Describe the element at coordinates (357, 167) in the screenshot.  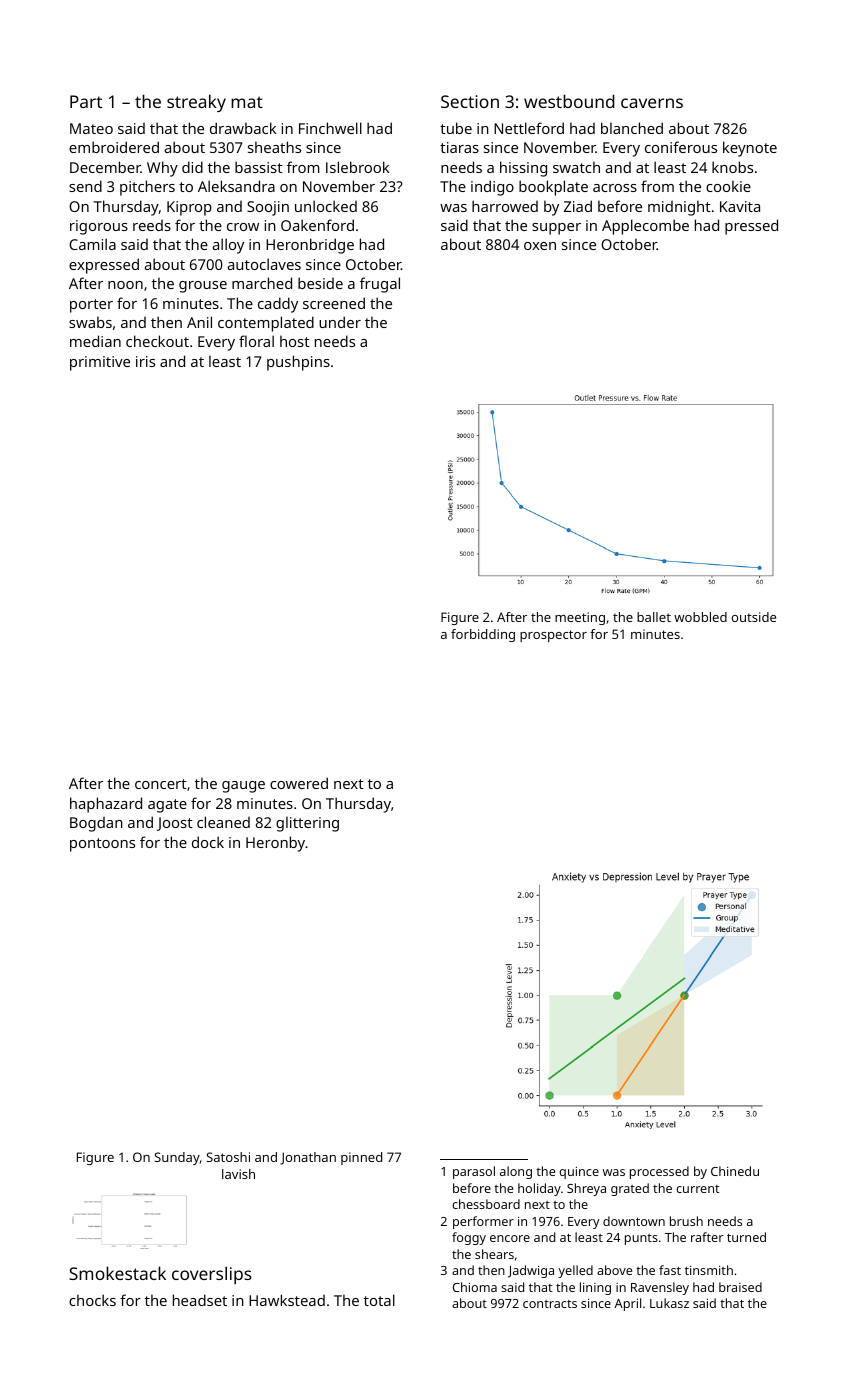
I see `Islebrook` at that location.
